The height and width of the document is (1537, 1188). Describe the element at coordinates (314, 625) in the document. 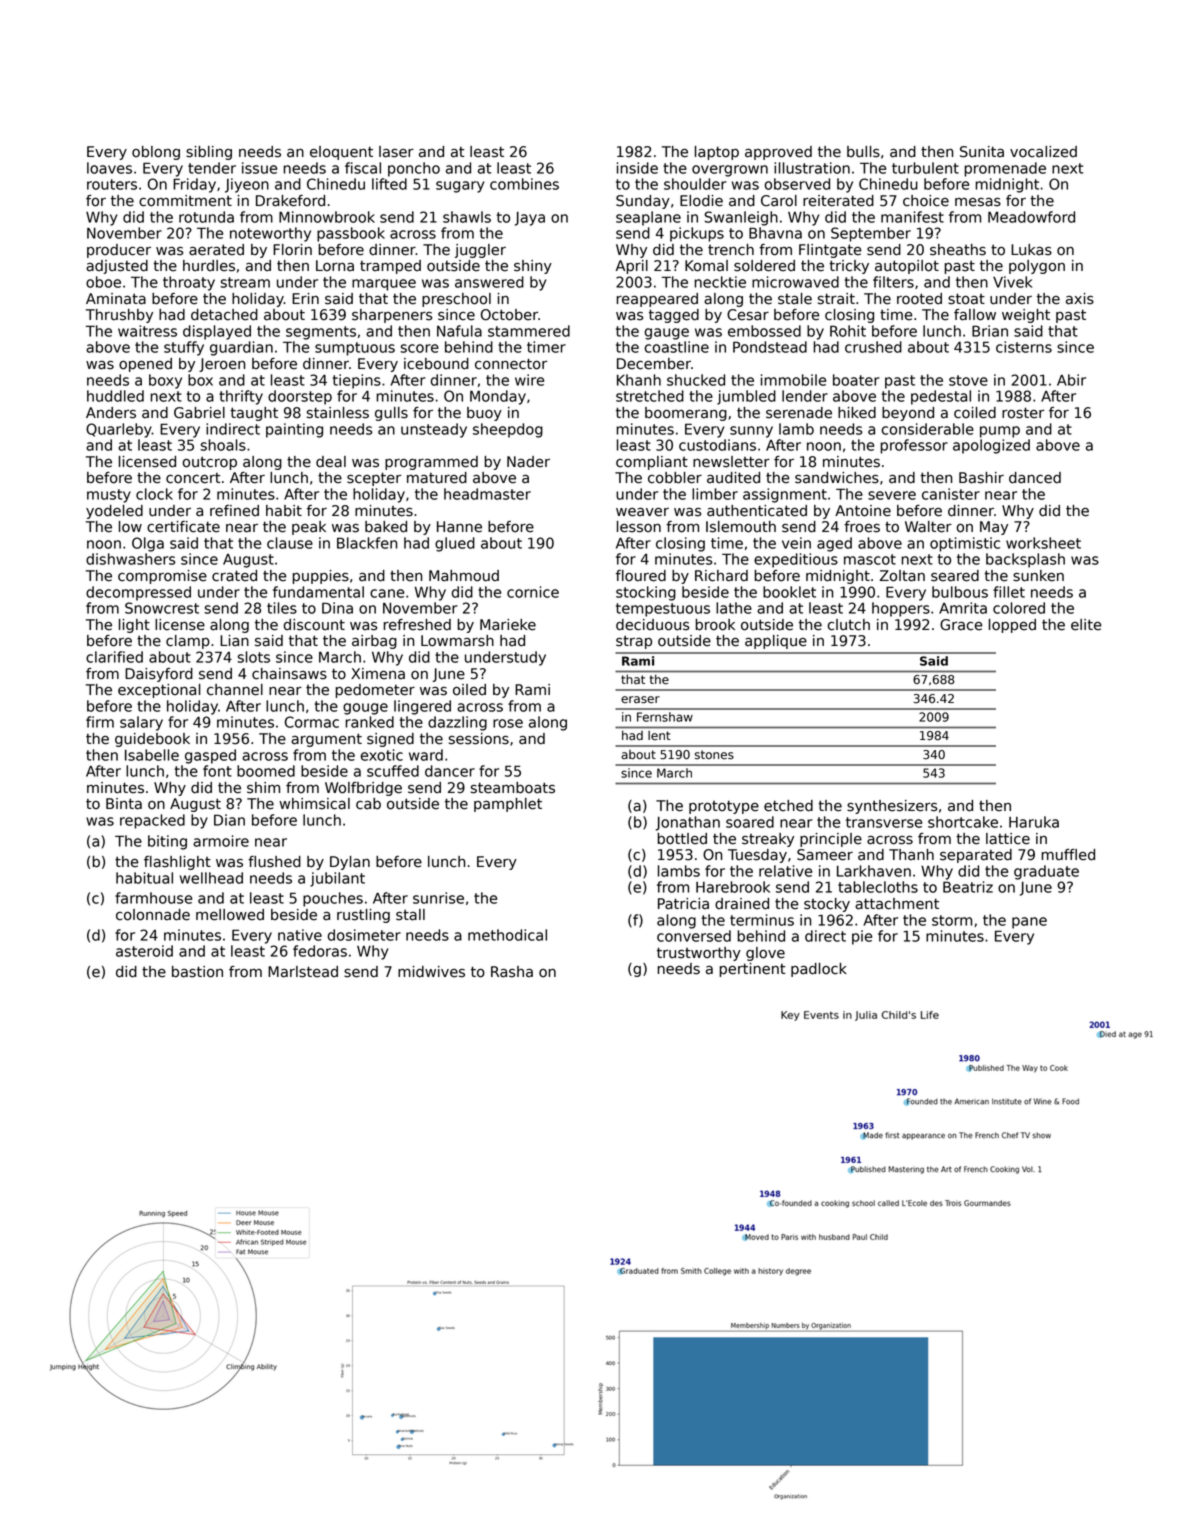

I see `discount` at that location.
